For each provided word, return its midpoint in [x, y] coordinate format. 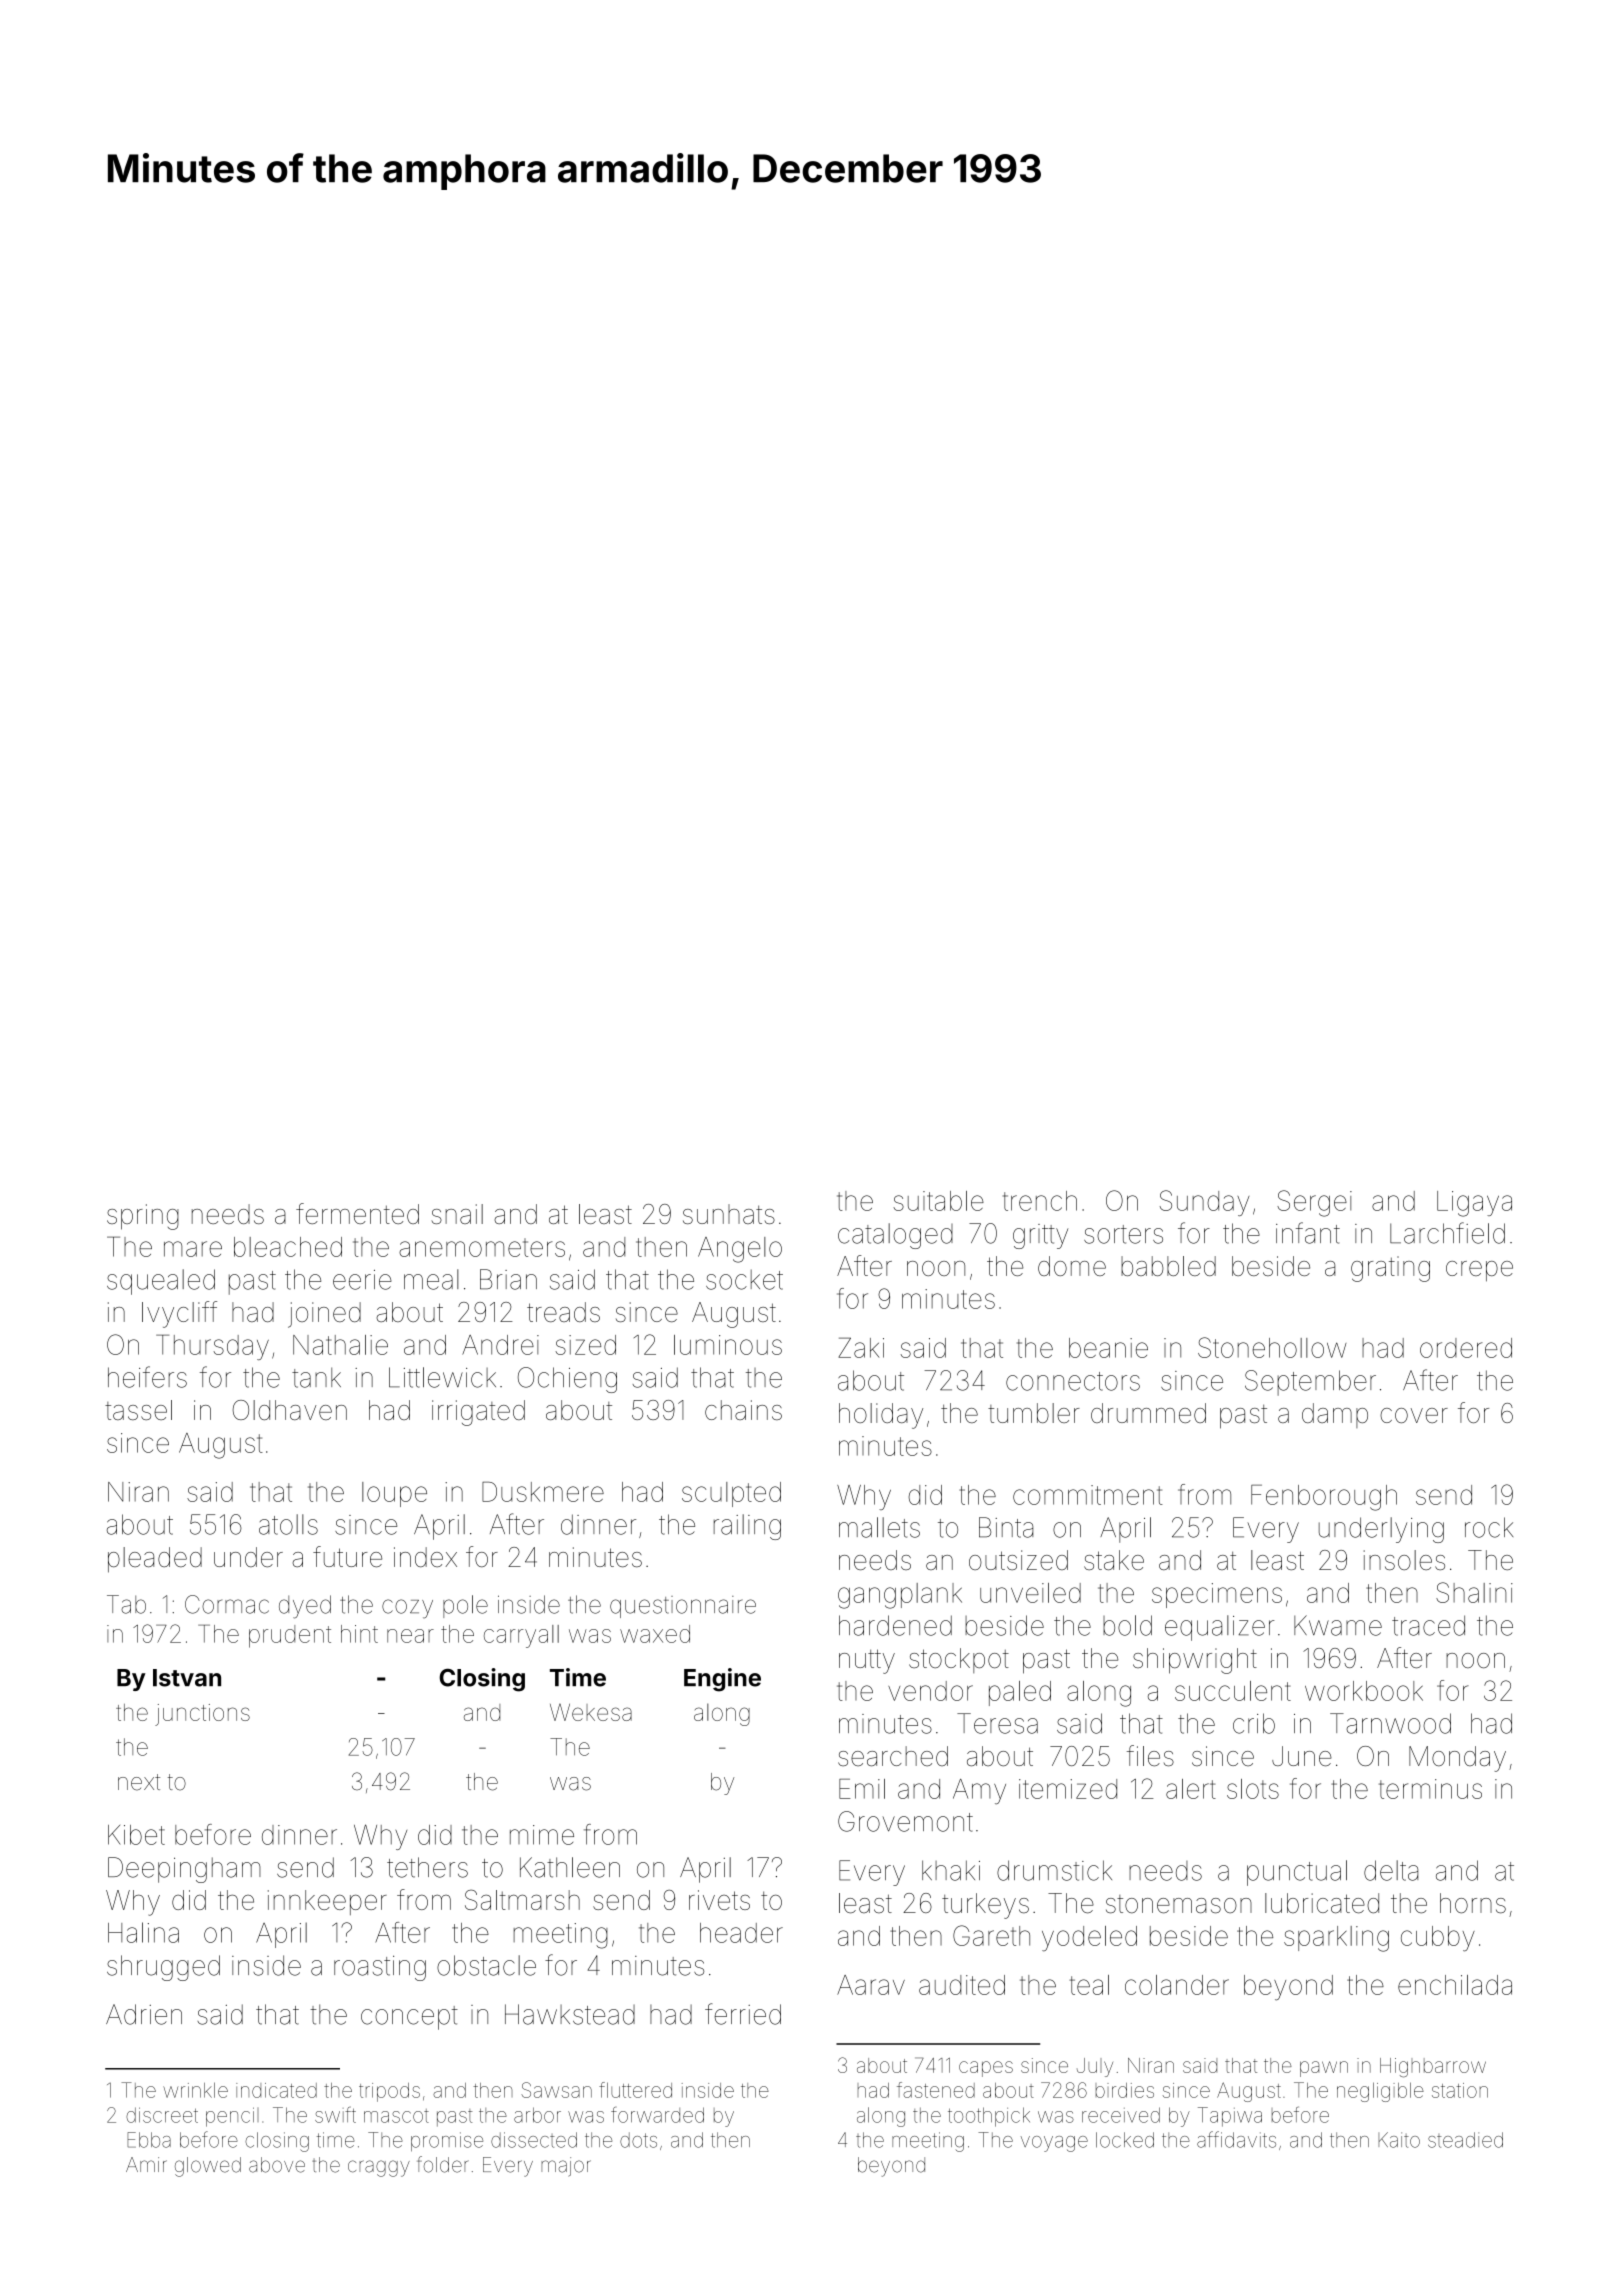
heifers [147, 1377]
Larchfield [1447, 1233]
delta [1391, 1870]
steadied [1465, 2140]
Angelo [740, 1250]
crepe [1479, 1271]
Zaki [861, 1348]
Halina [143, 1932]
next [139, 1782]
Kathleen [570, 1867]
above [277, 2165]
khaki [951, 1870]
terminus [1430, 1789]
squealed [161, 1282]
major [566, 2166]
